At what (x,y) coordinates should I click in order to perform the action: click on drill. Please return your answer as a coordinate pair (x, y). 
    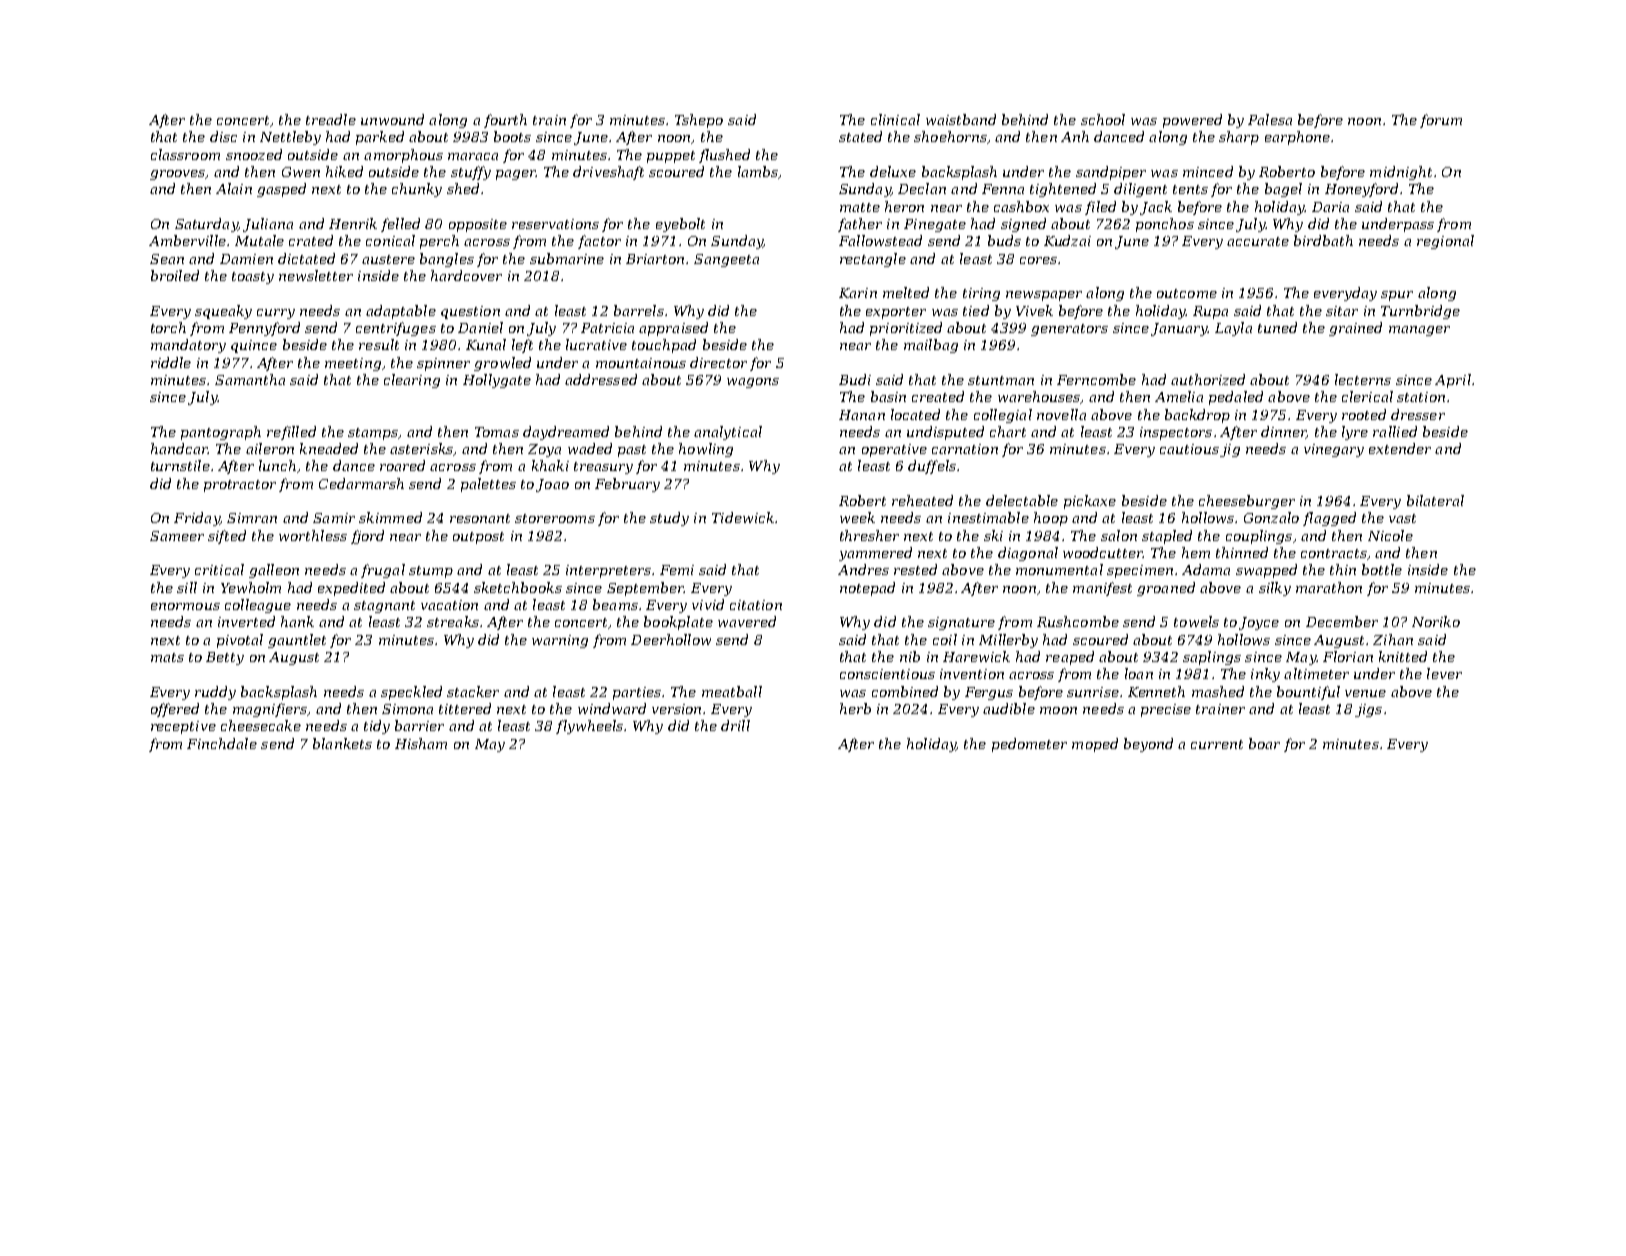
    Looking at the image, I should click on (735, 725).
